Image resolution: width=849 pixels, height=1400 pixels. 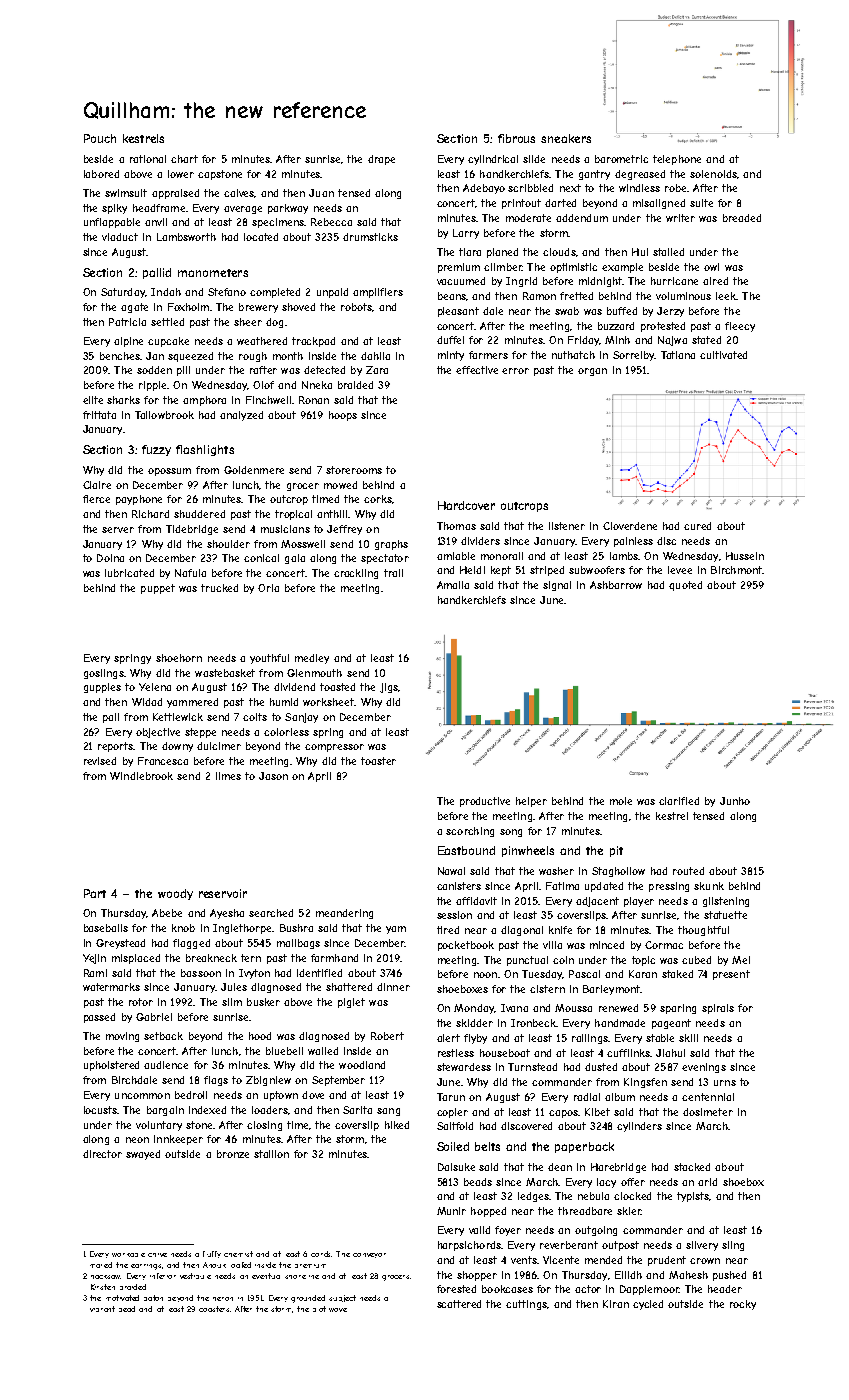 What do you see at coordinates (120, 356) in the screenshot?
I see `benches` at bounding box center [120, 356].
